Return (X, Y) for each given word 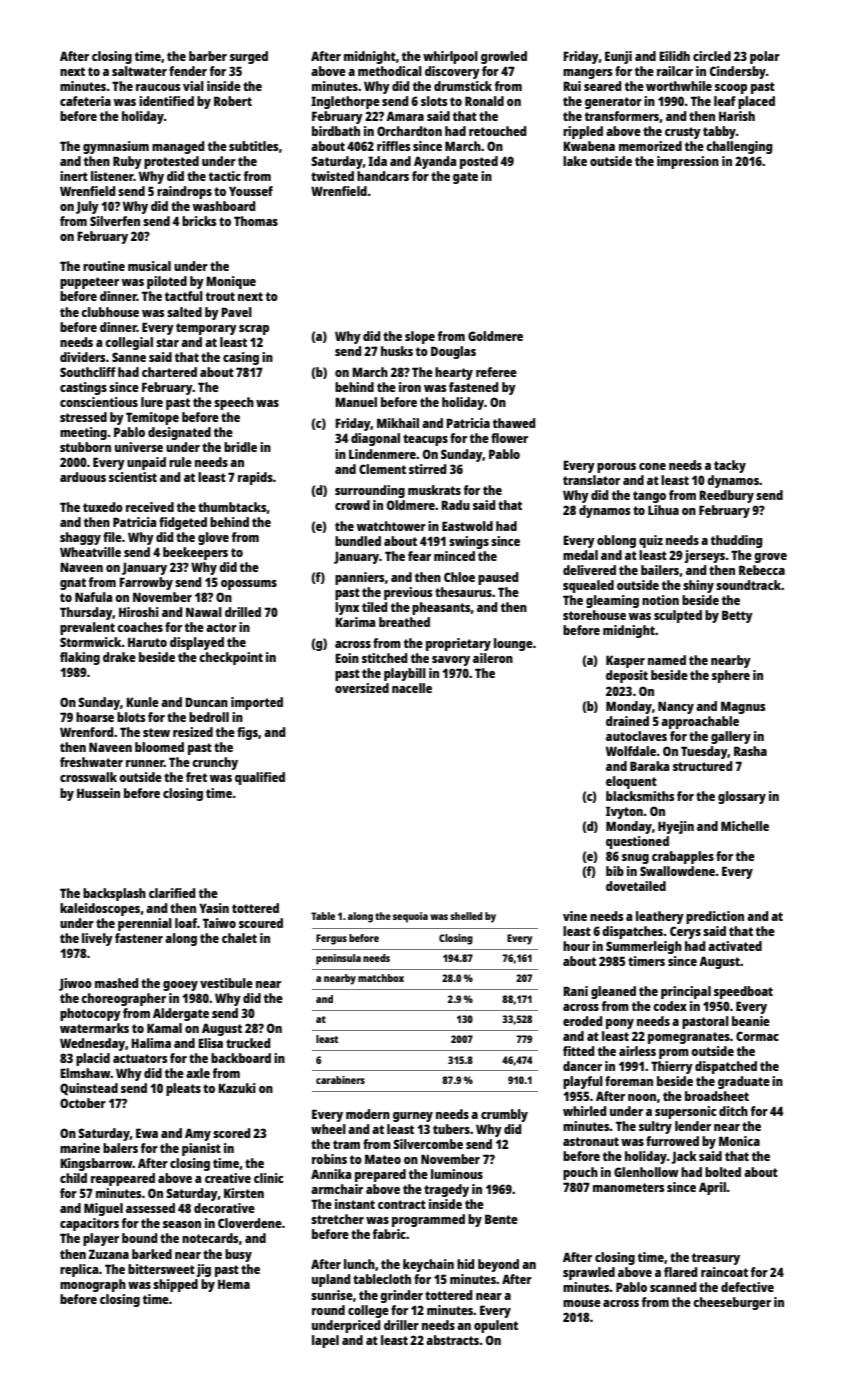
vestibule (226, 983)
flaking (80, 658)
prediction (715, 917)
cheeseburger (732, 1303)
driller (401, 1325)
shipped (175, 1285)
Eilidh (674, 56)
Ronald (484, 101)
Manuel (356, 402)
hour (576, 946)
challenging (739, 147)
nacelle (412, 688)
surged (249, 57)
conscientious (99, 402)
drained (627, 721)
